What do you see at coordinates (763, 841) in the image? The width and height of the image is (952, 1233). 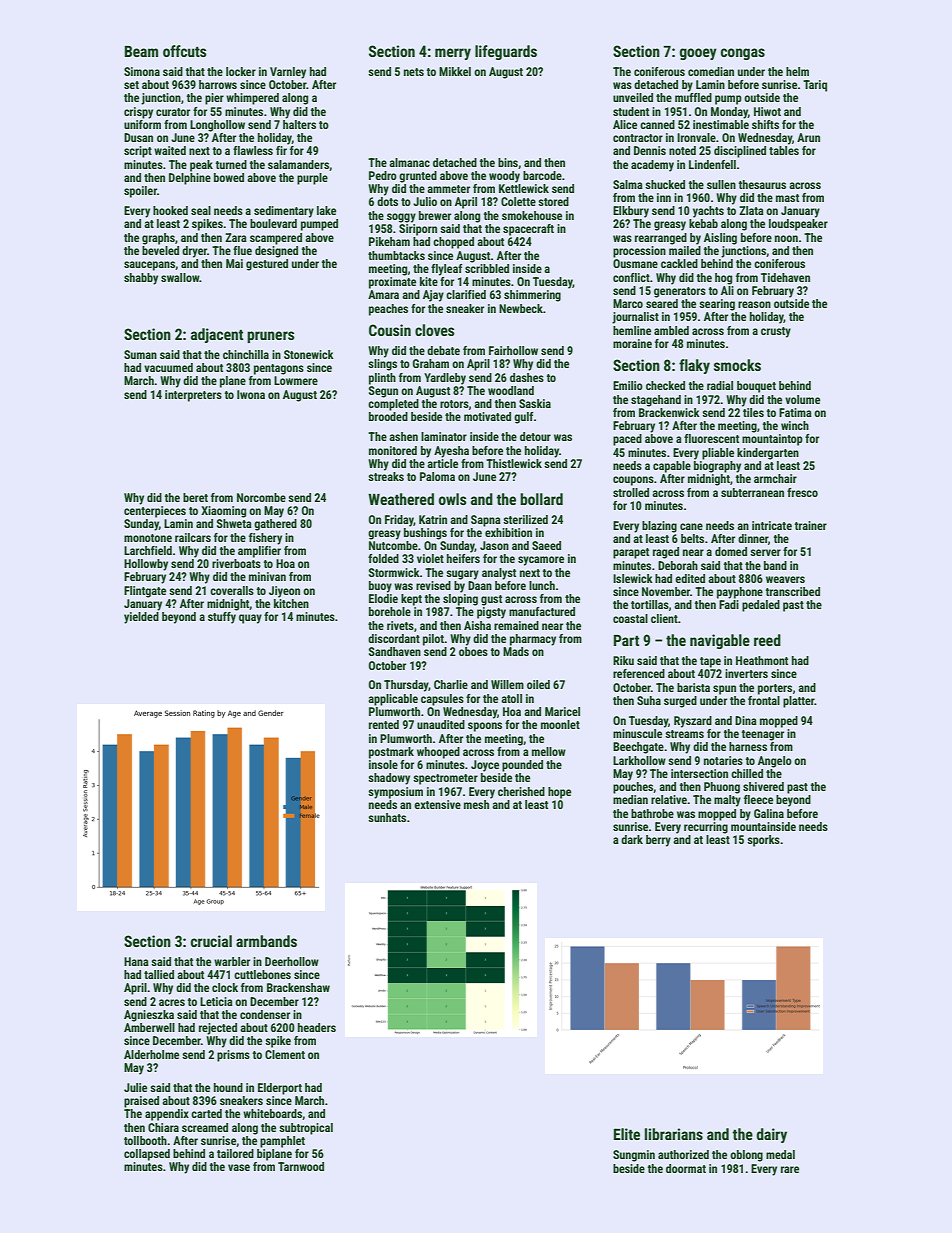 I see `sporks` at bounding box center [763, 841].
